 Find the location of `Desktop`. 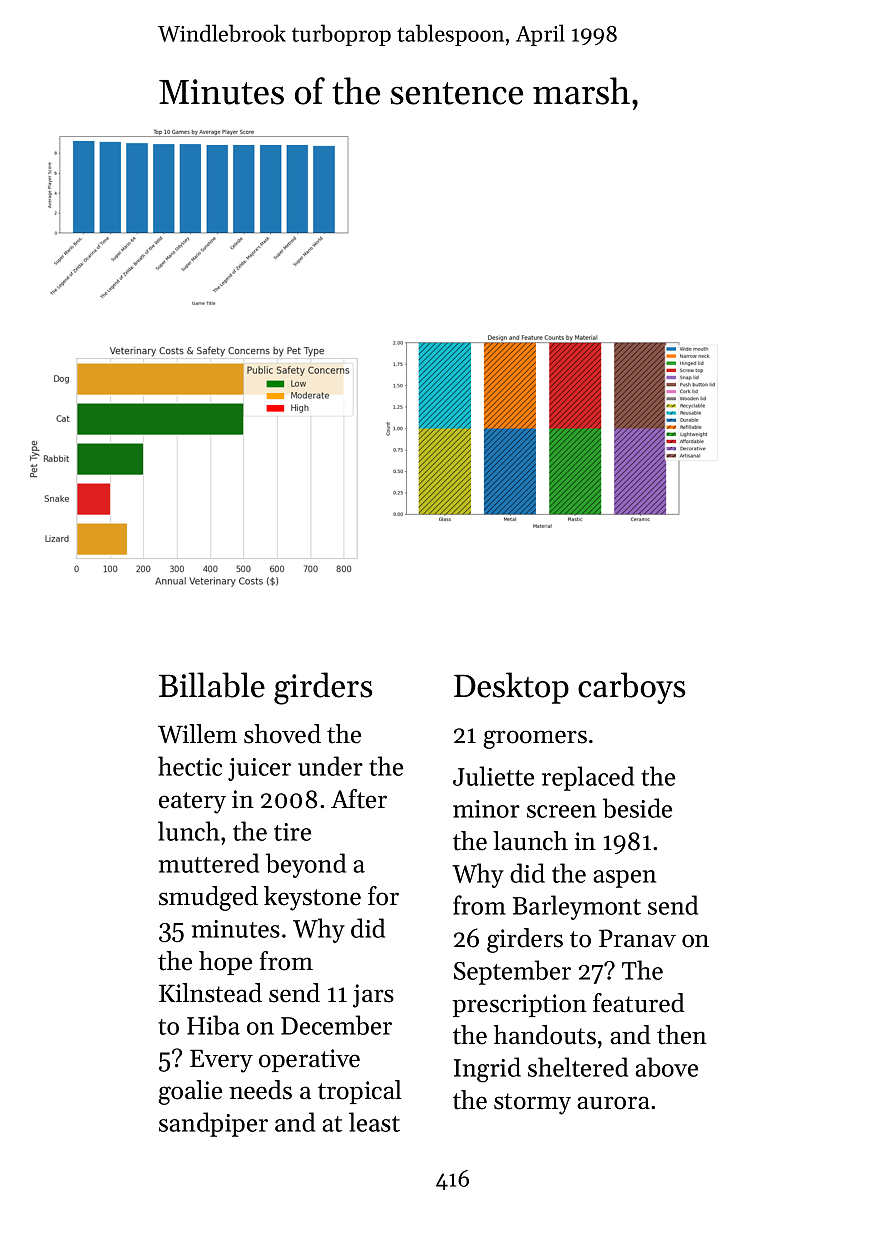

Desktop is located at coordinates (511, 688).
